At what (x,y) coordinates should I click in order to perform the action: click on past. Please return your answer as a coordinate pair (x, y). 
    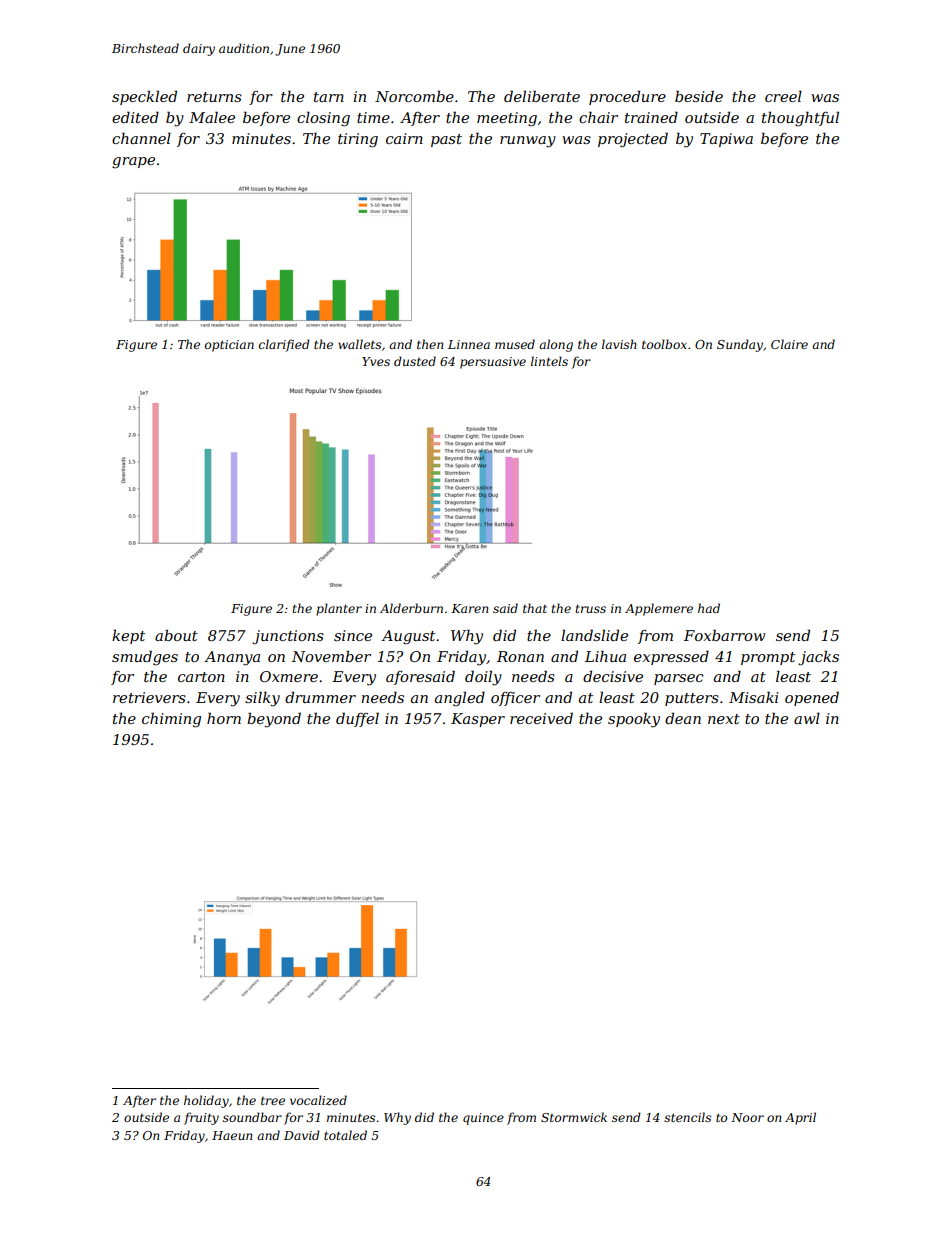
    Looking at the image, I should click on (446, 140).
